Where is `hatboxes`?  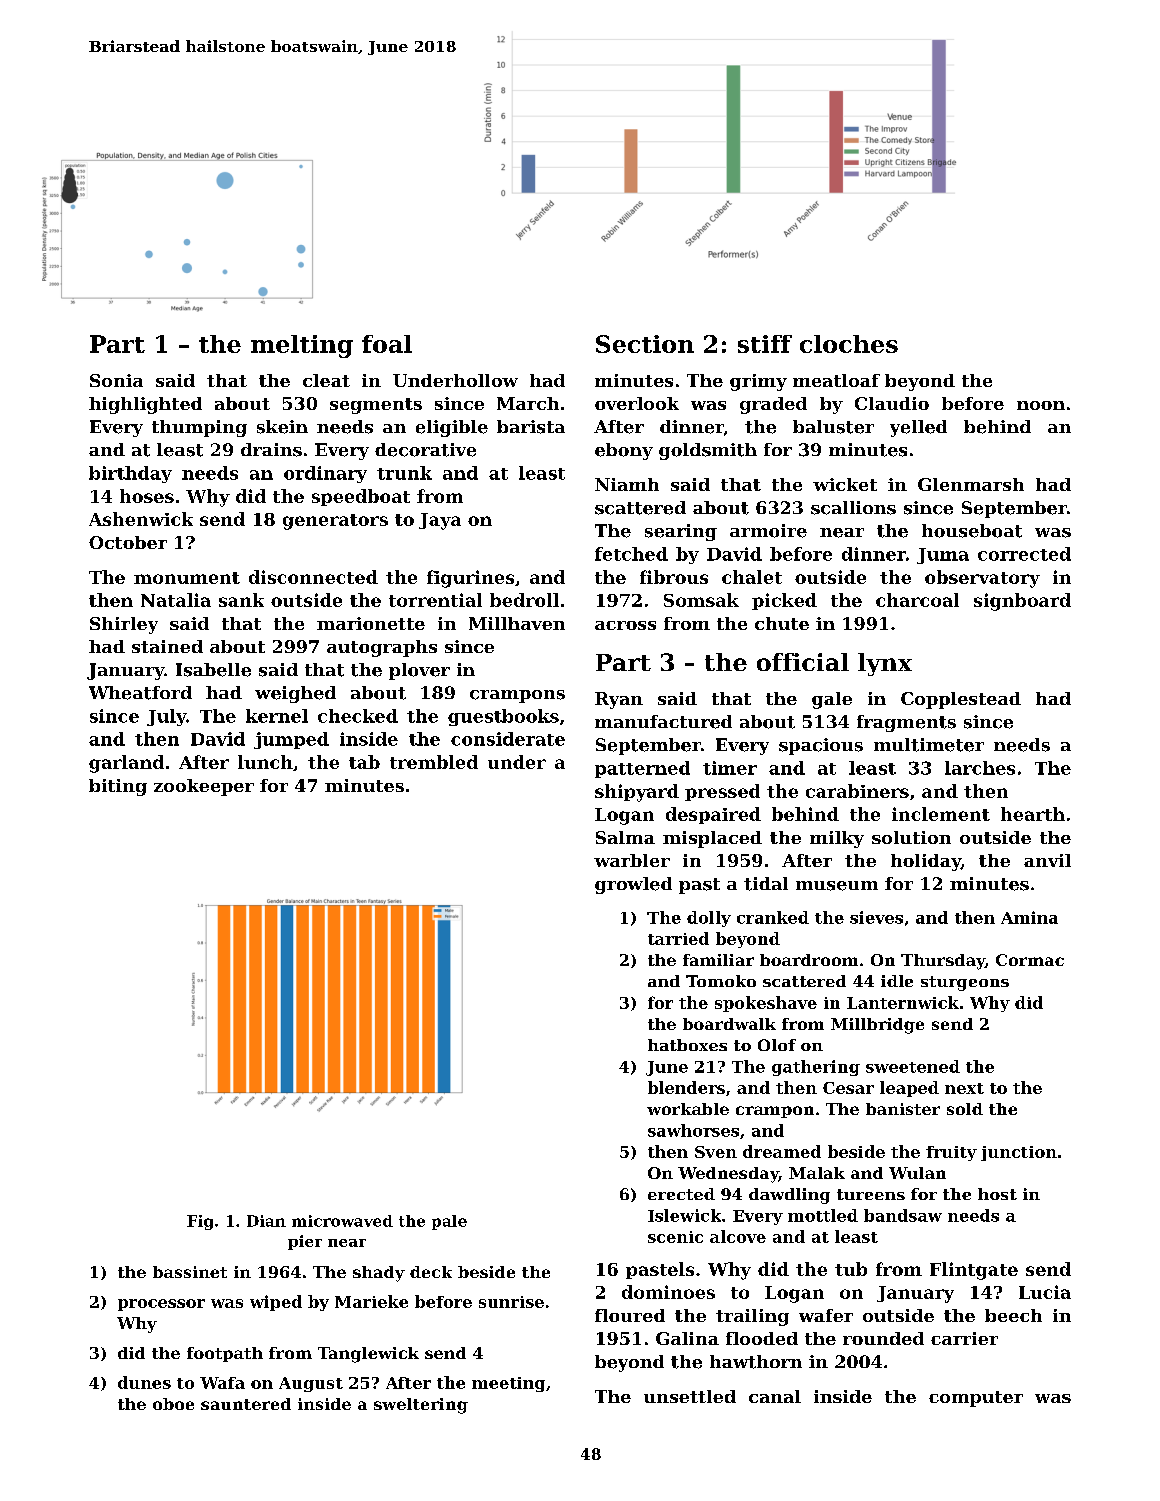 hatboxes is located at coordinates (687, 1045).
